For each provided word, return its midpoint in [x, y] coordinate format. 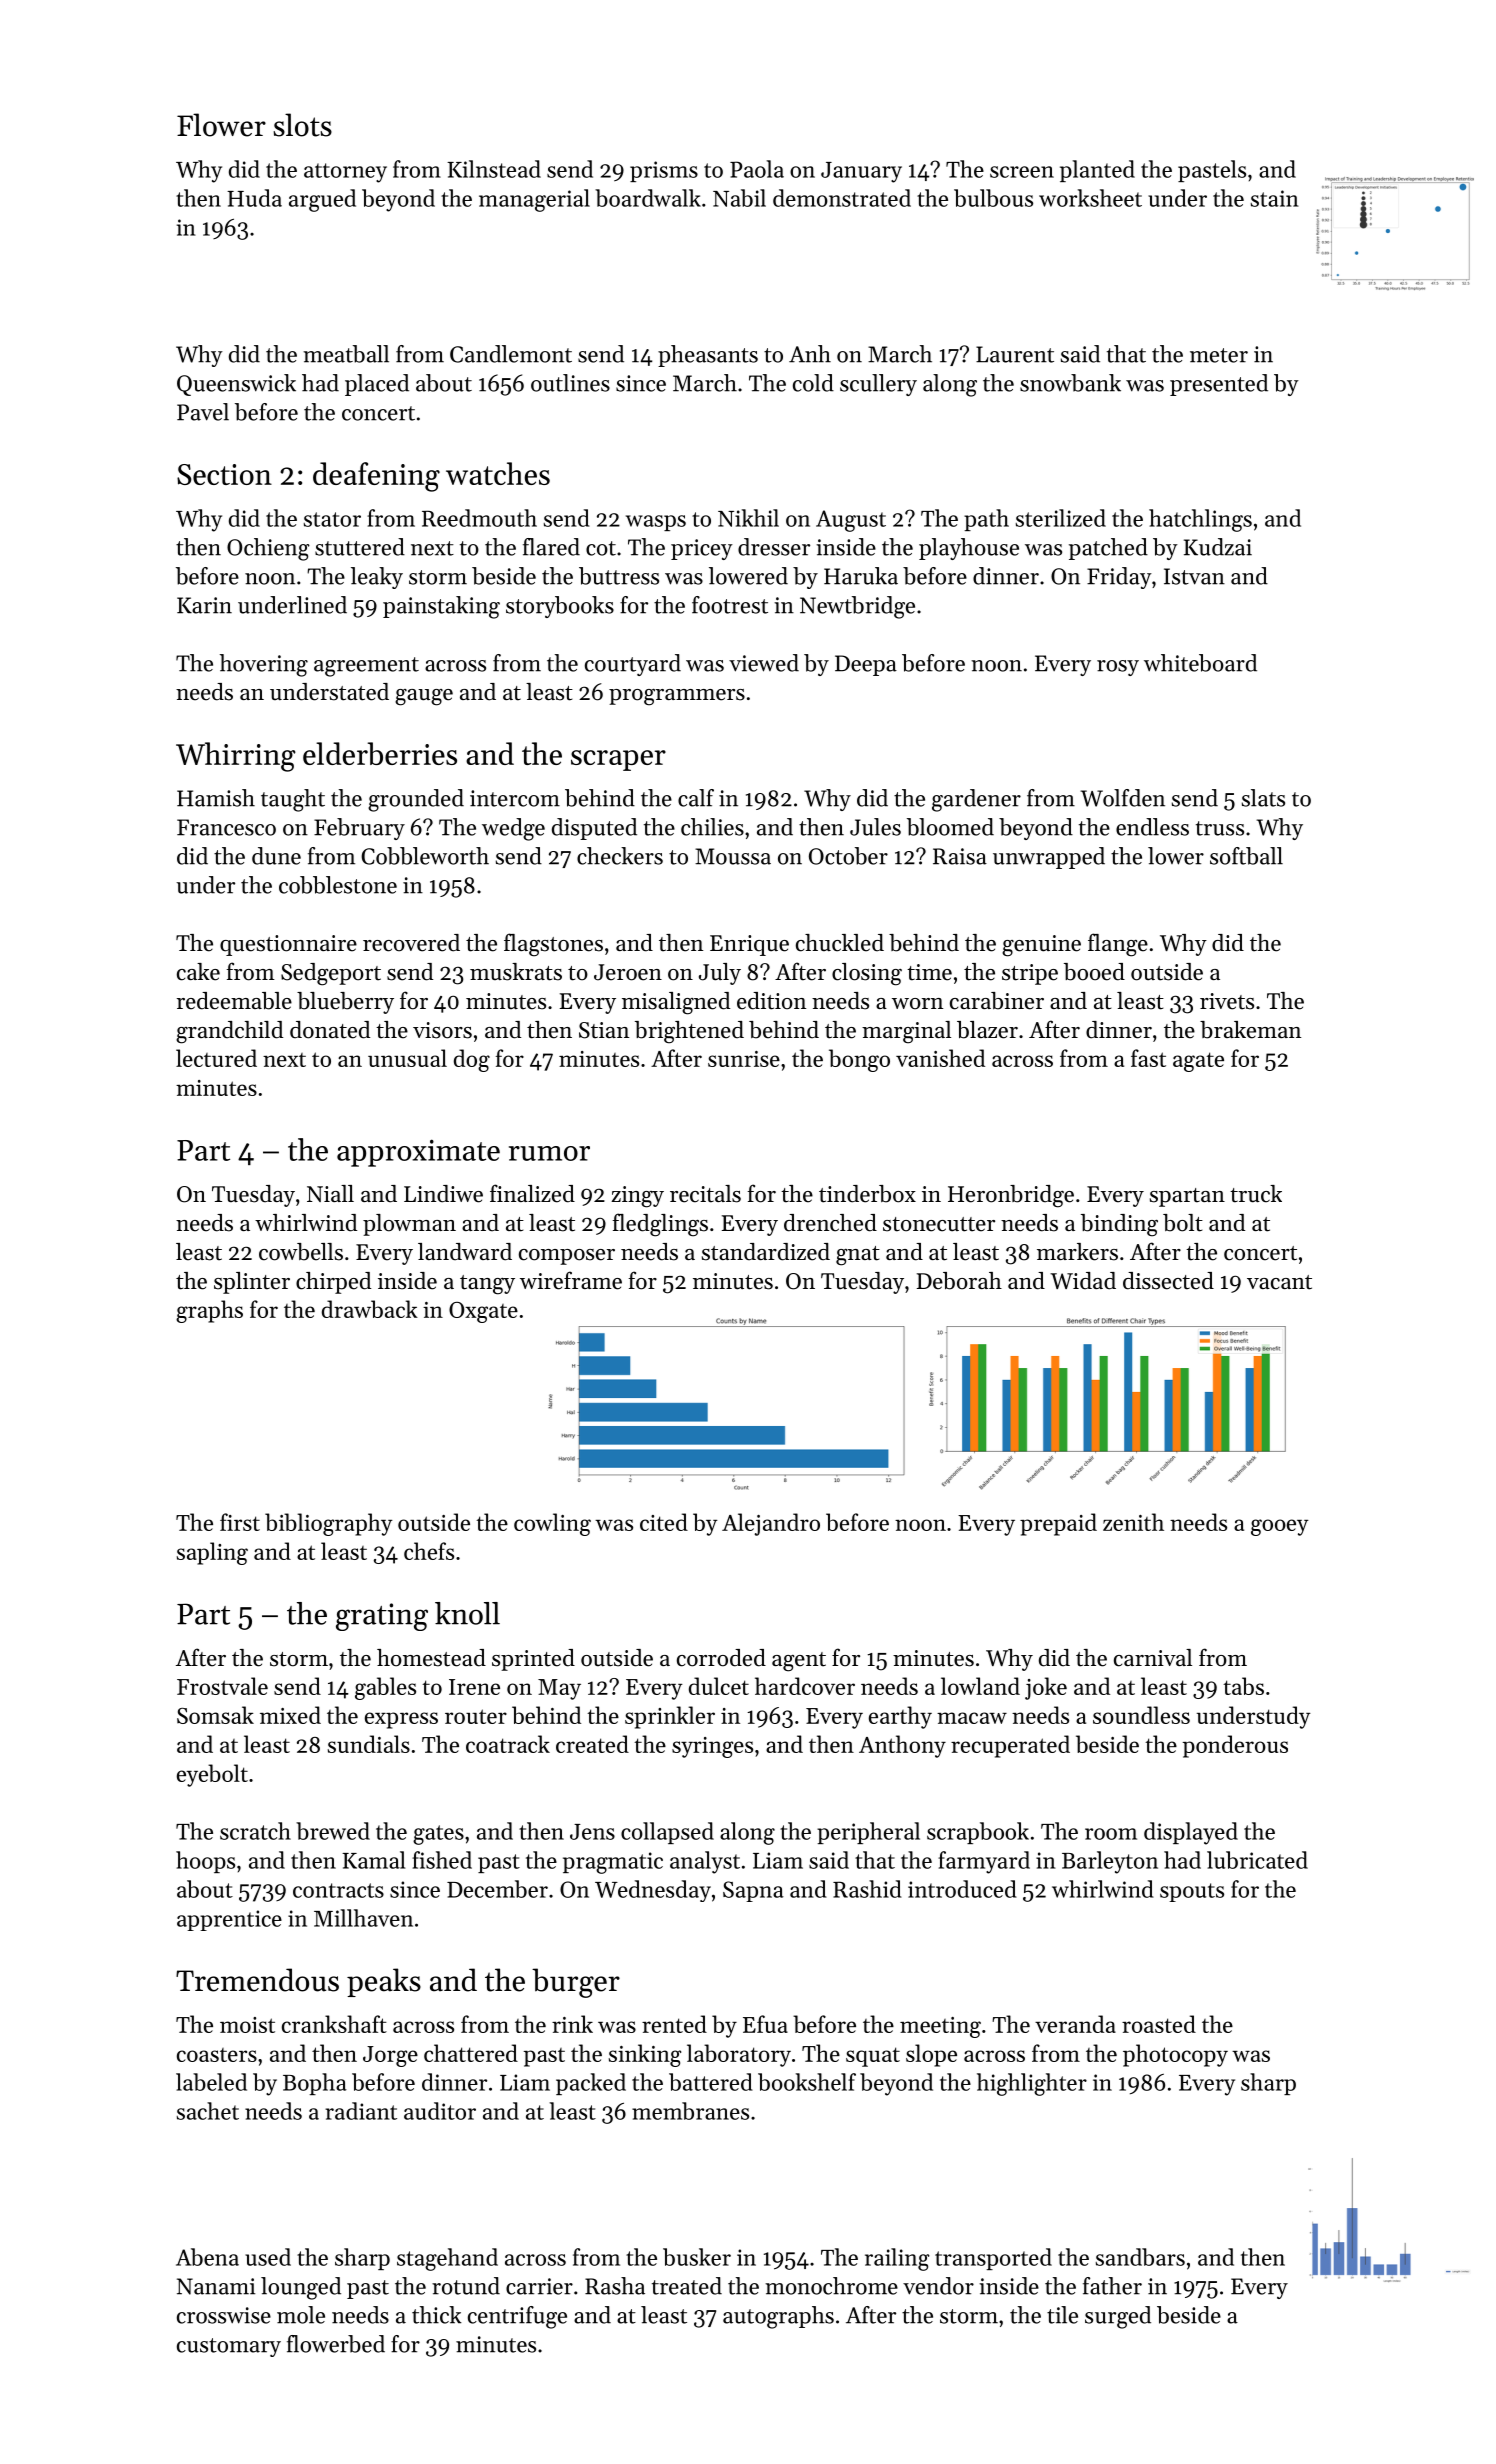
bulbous [993, 198]
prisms [664, 171]
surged [1118, 2317]
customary [229, 2347]
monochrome [831, 2286]
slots [303, 125]
